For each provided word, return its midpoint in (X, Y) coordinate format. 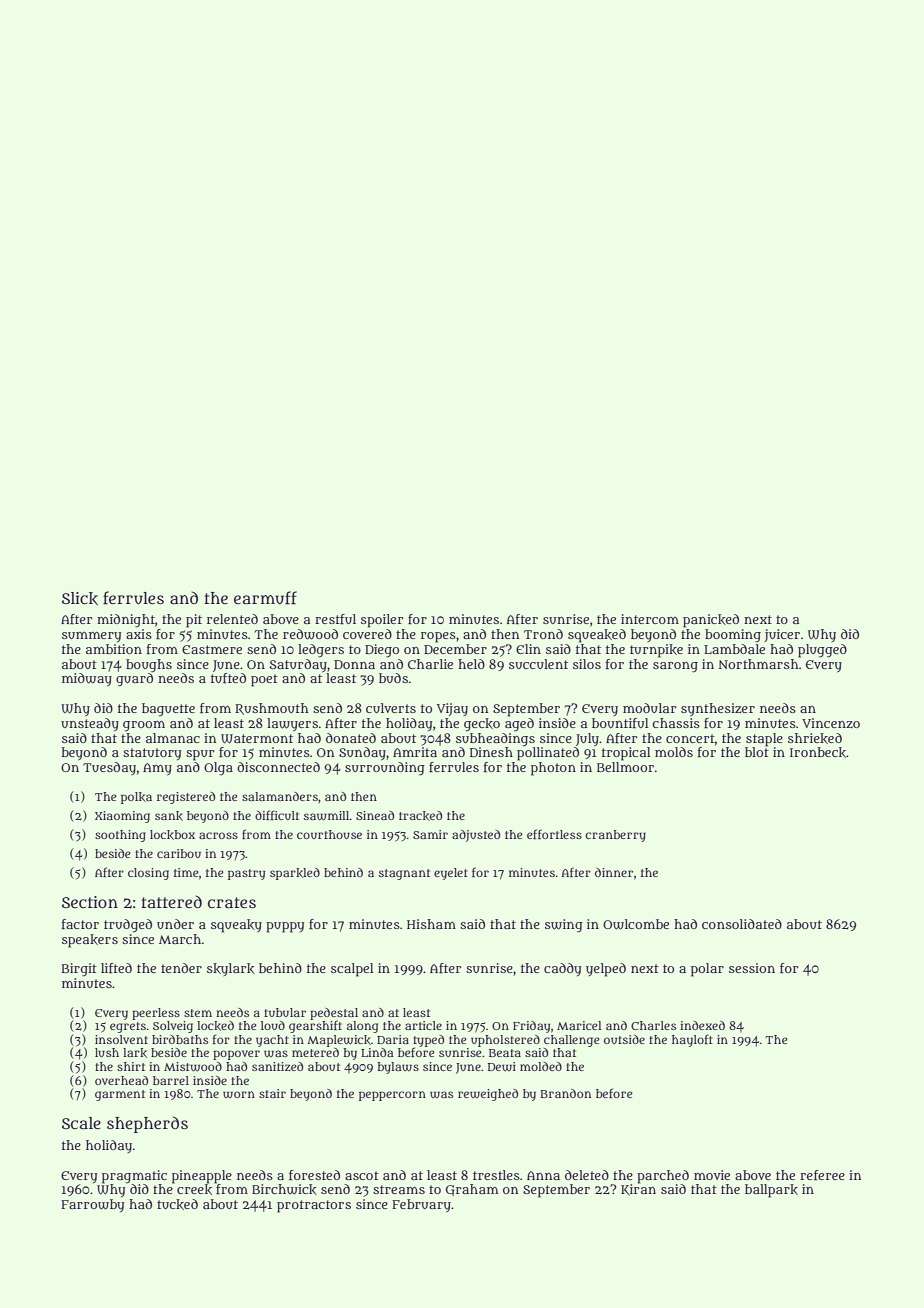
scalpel (352, 970)
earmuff (265, 598)
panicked (711, 621)
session (752, 968)
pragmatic (134, 1177)
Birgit (79, 970)
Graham (472, 1190)
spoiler (382, 621)
